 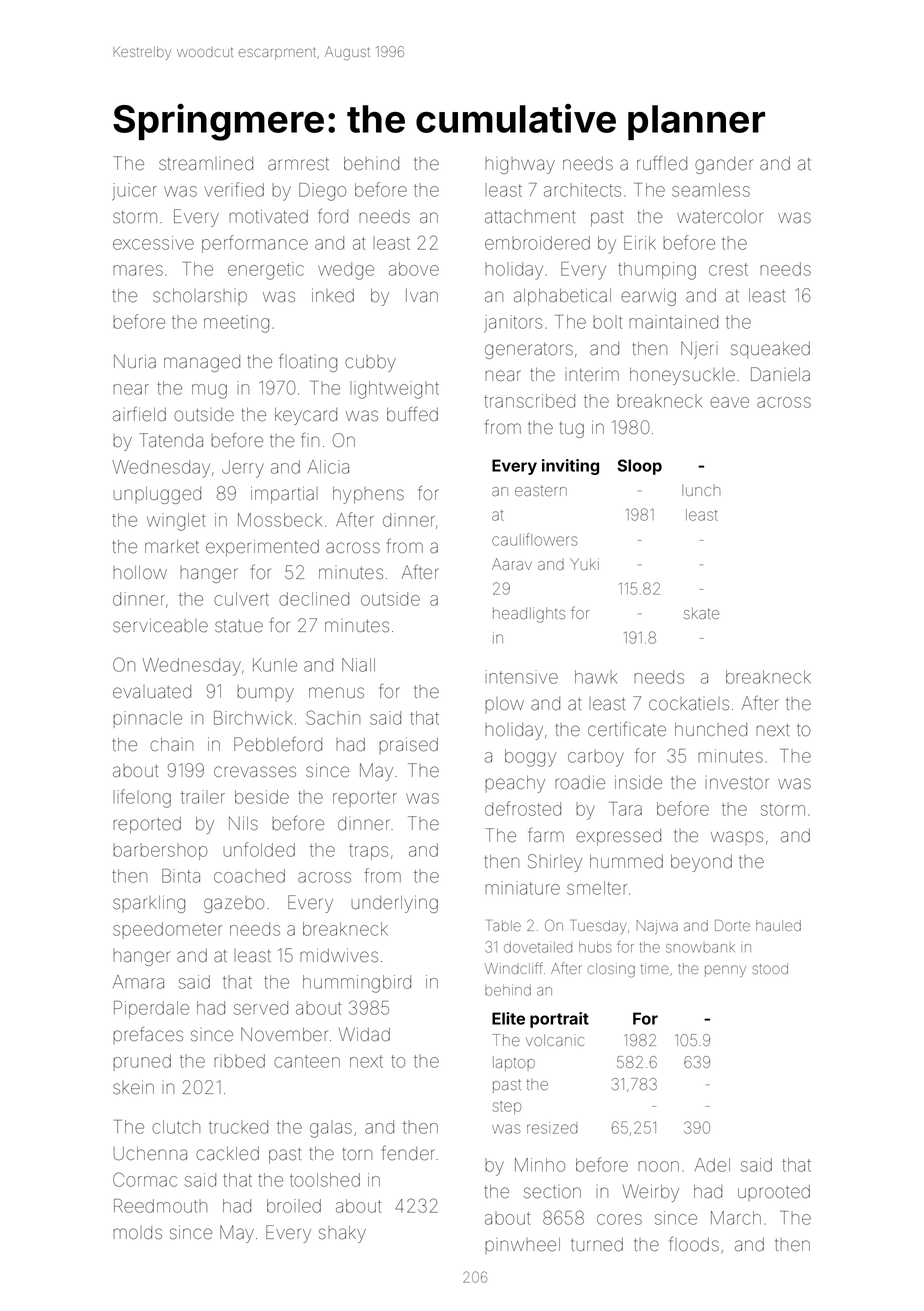 What do you see at coordinates (234, 189) in the screenshot?
I see `verified` at bounding box center [234, 189].
